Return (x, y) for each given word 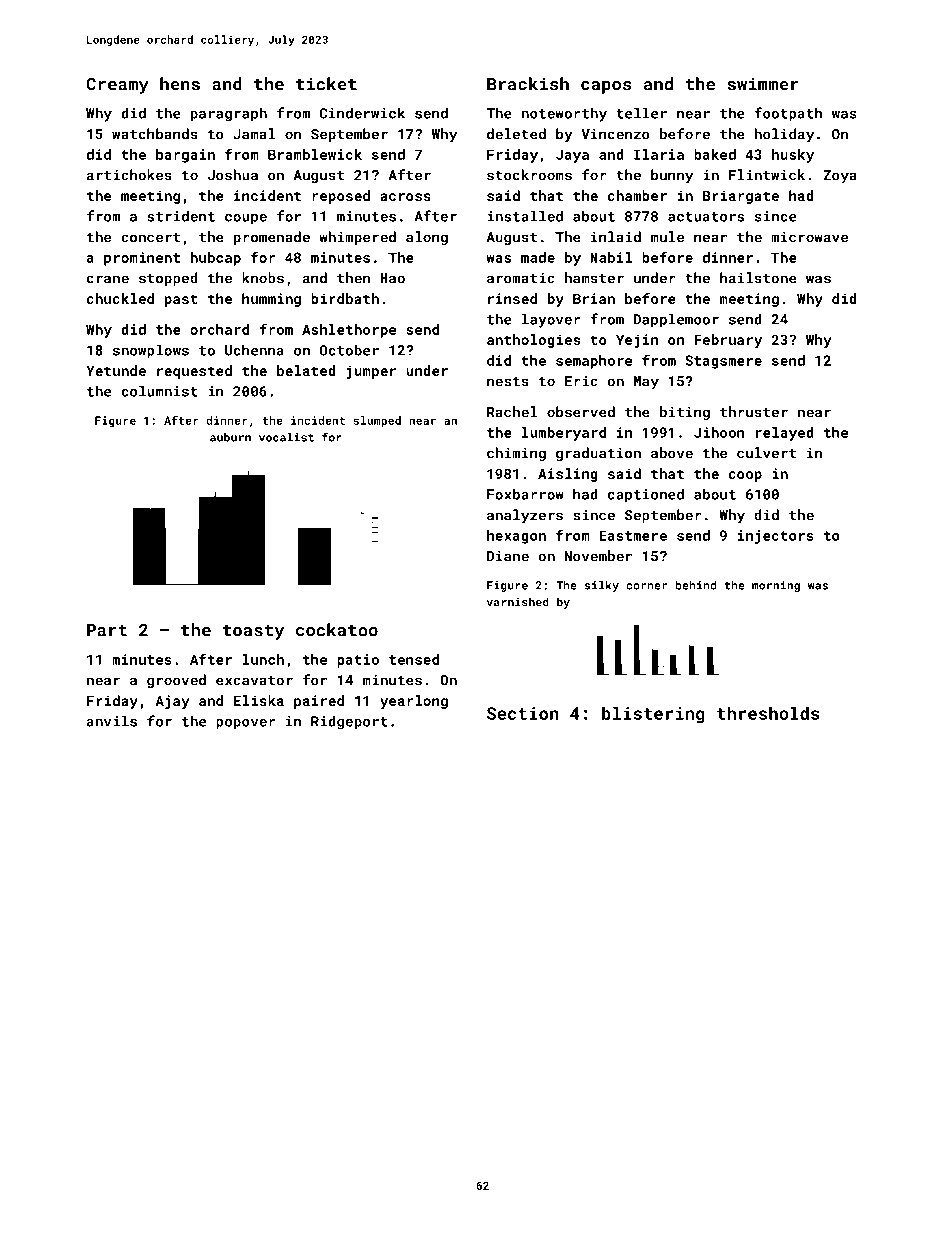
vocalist (286, 437)
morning (776, 586)
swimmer (763, 84)
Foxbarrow (525, 494)
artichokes (129, 175)
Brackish (528, 84)
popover (246, 724)
